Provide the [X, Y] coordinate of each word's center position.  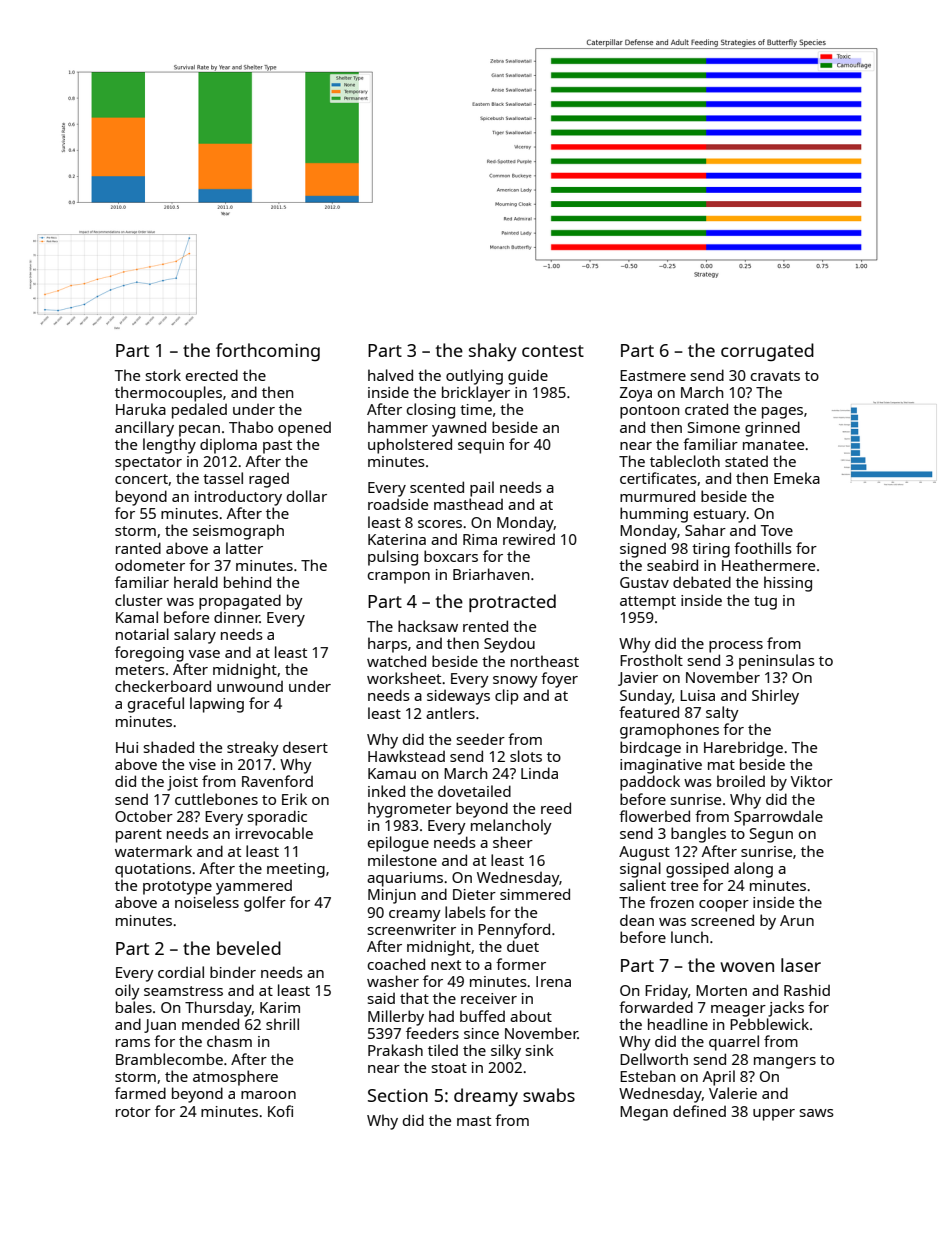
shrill [282, 1024]
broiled [741, 781]
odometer [150, 565]
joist [182, 783]
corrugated [767, 352]
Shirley [775, 697]
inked [386, 791]
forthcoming [268, 352]
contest [553, 351]
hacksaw [428, 626]
